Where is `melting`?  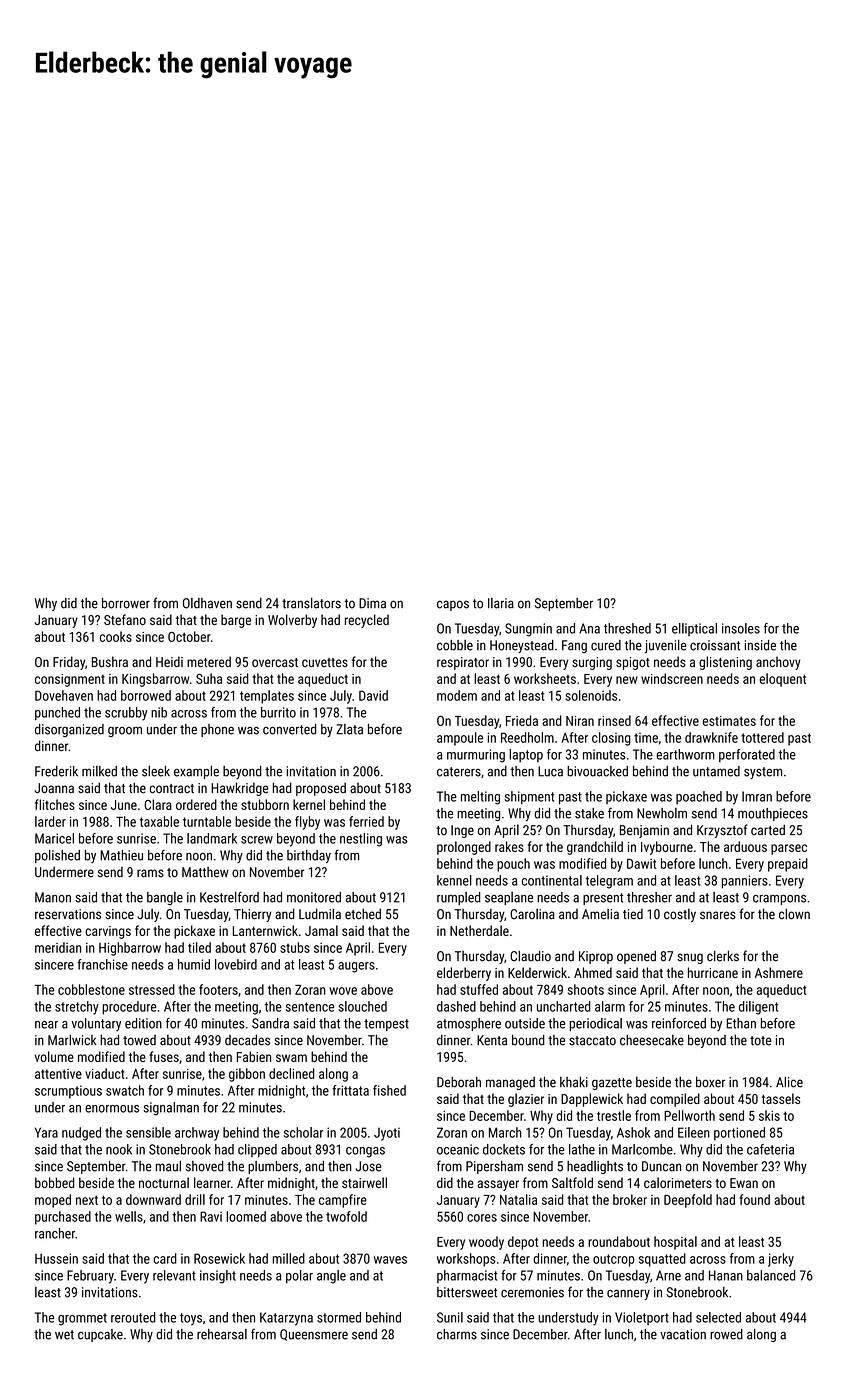 melting is located at coordinates (480, 798).
